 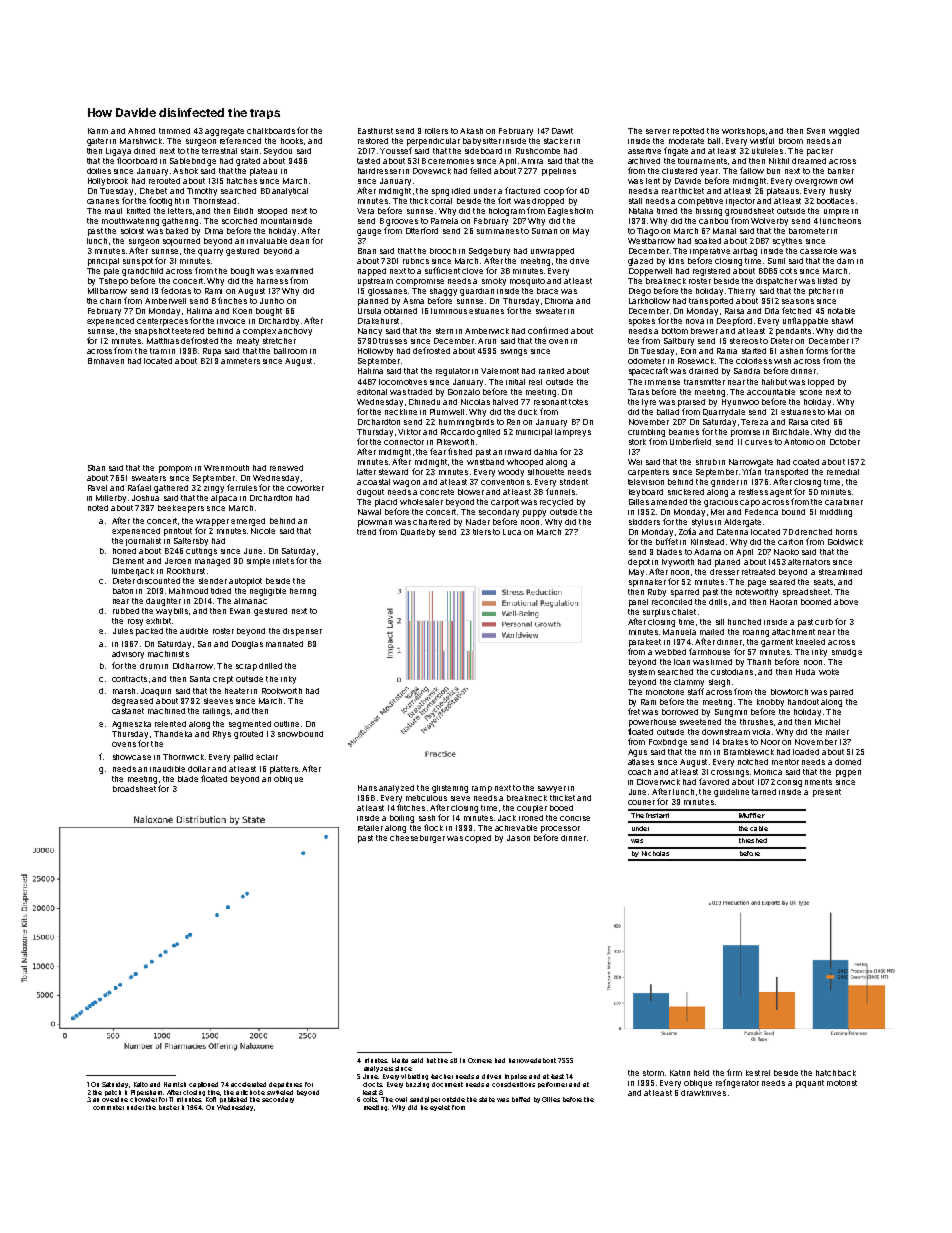 What do you see at coordinates (758, 1073) in the screenshot?
I see `kestrel` at bounding box center [758, 1073].
